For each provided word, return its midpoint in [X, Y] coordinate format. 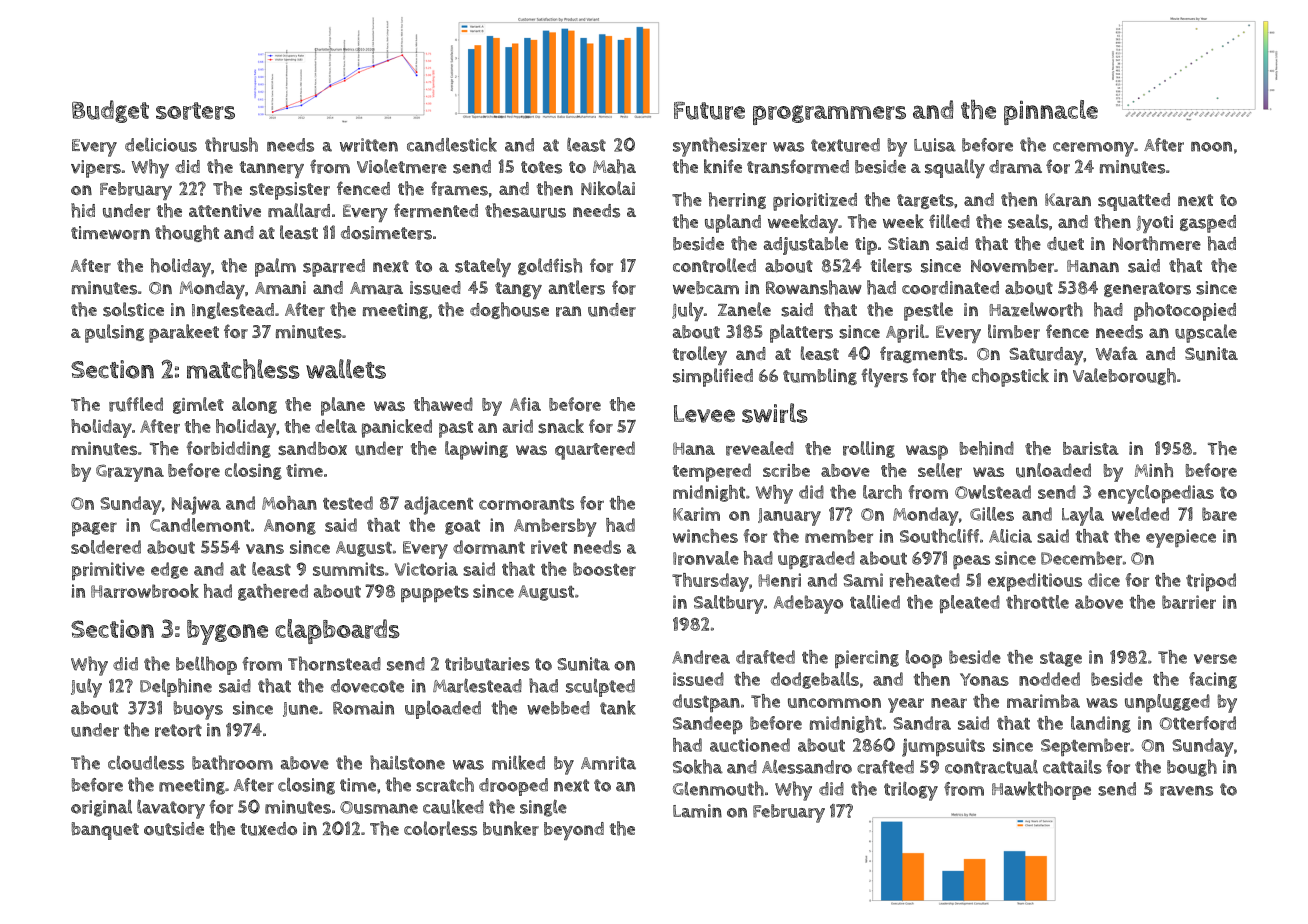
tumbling [820, 376]
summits [348, 569]
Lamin [697, 811]
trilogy [911, 791]
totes [541, 167]
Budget [110, 111]
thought [187, 233]
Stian [908, 243]
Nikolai [608, 188]
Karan [1068, 200]
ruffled [136, 404]
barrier [1189, 602]
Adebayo [808, 604]
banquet [105, 831]
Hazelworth [1036, 309]
